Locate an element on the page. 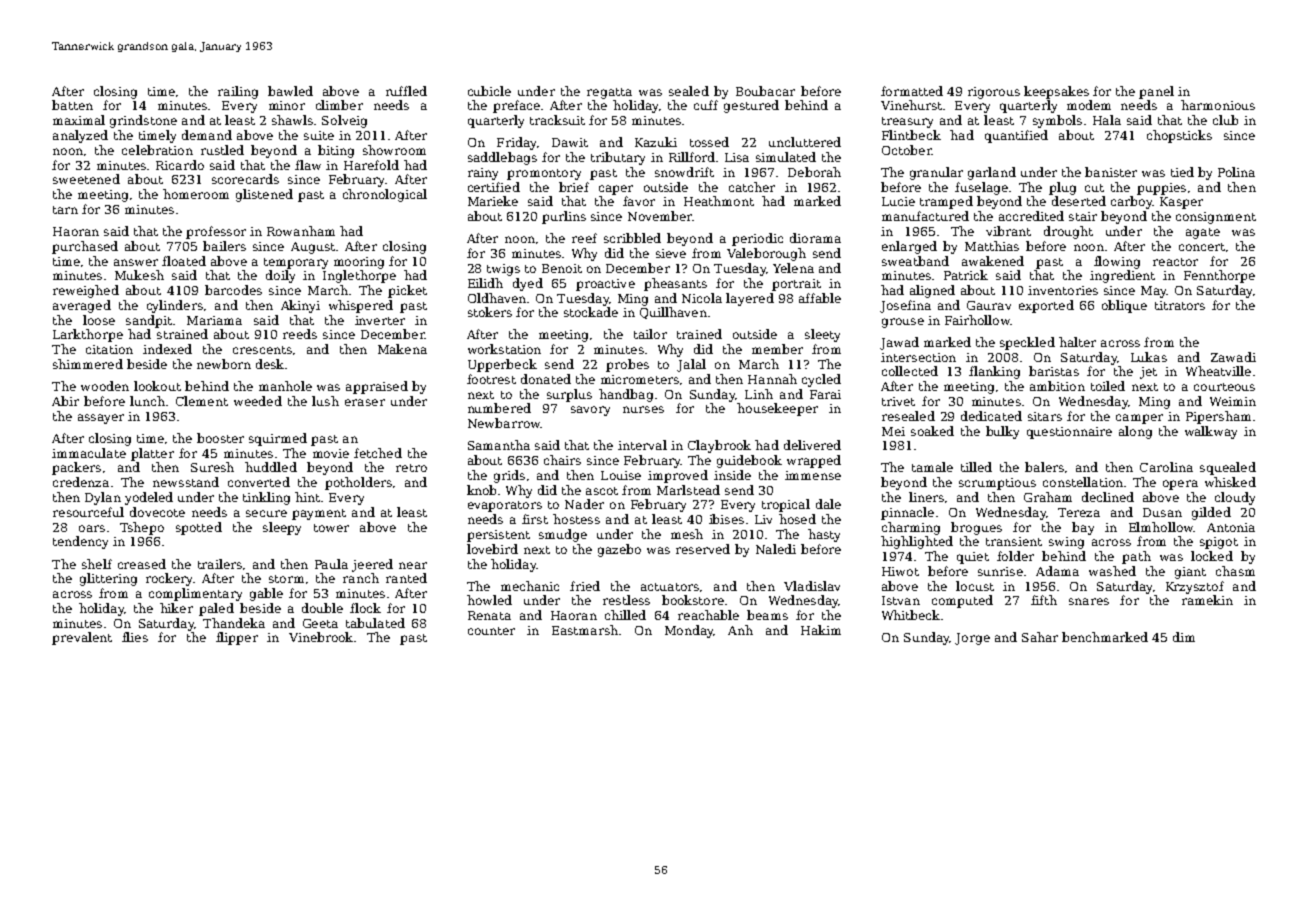  maximal is located at coordinates (79, 120).
